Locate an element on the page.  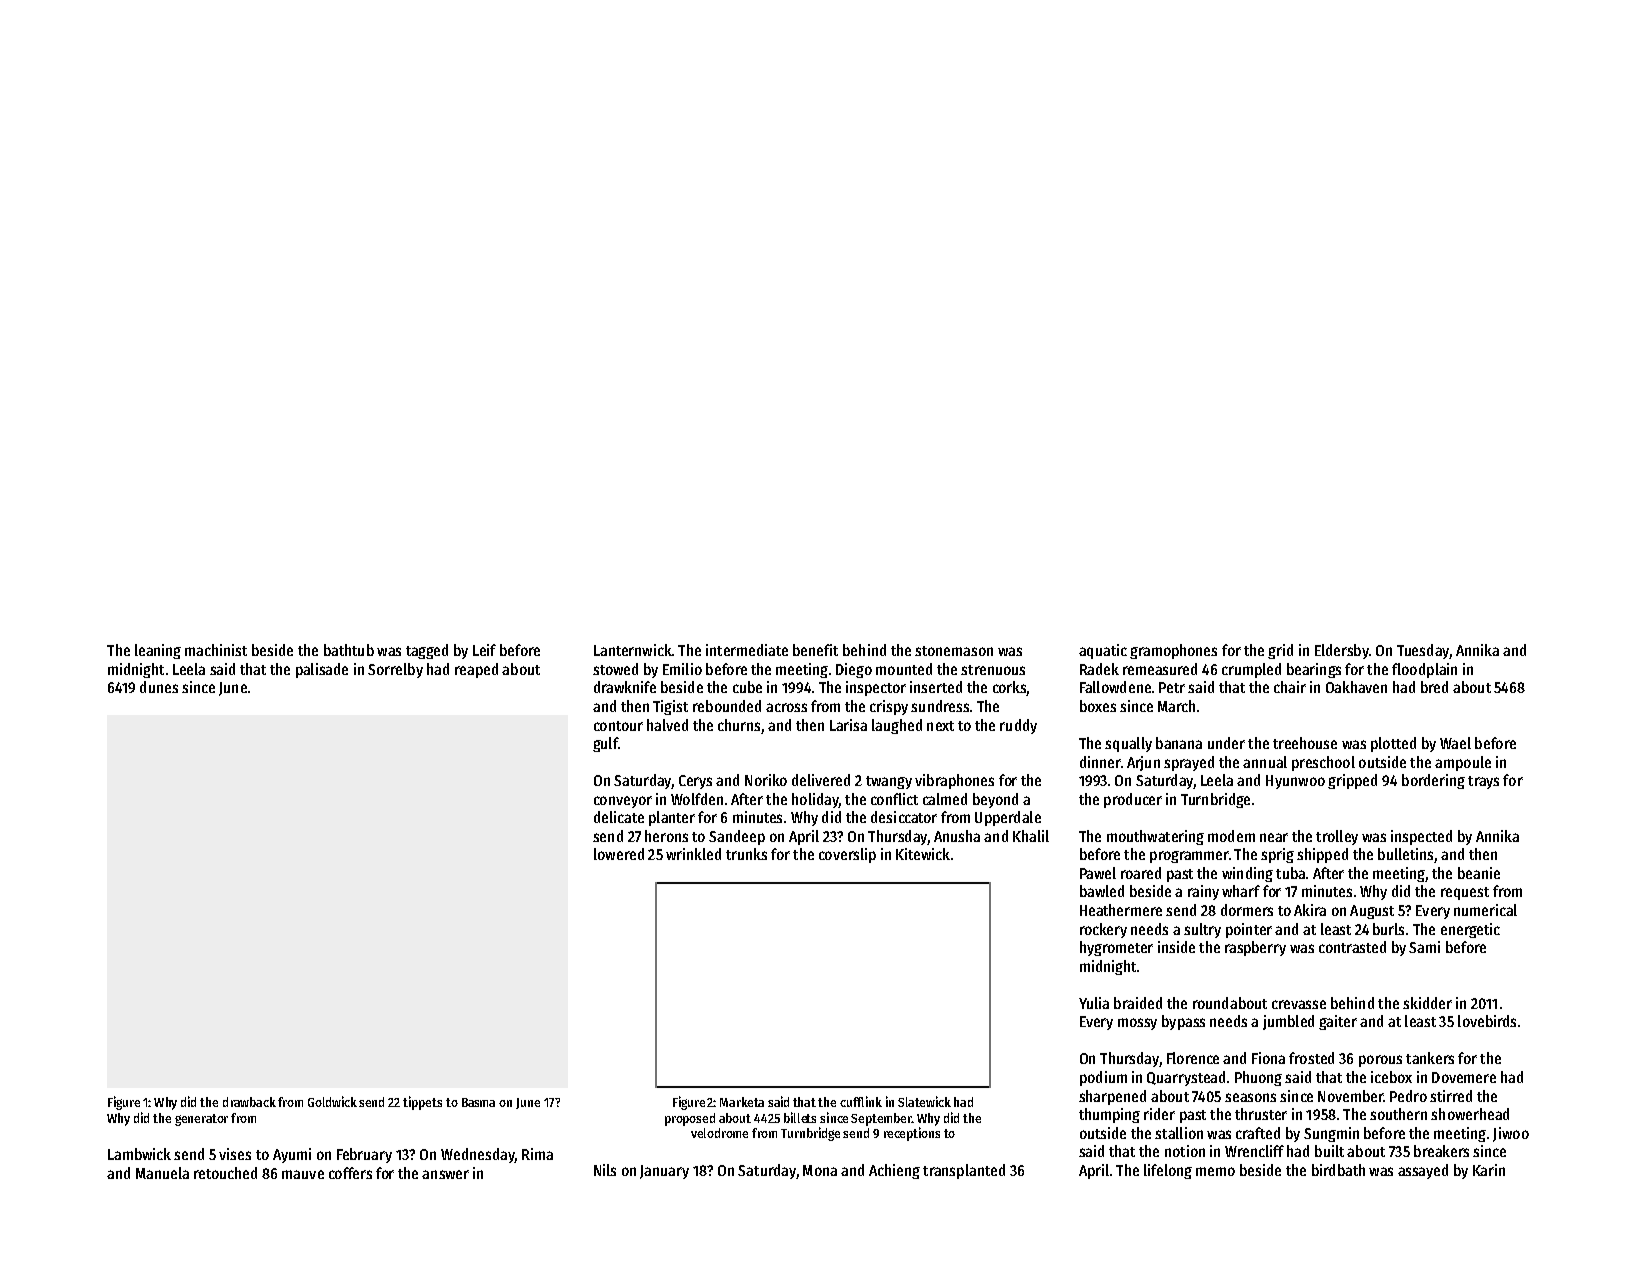
treehouse is located at coordinates (1305, 743).
